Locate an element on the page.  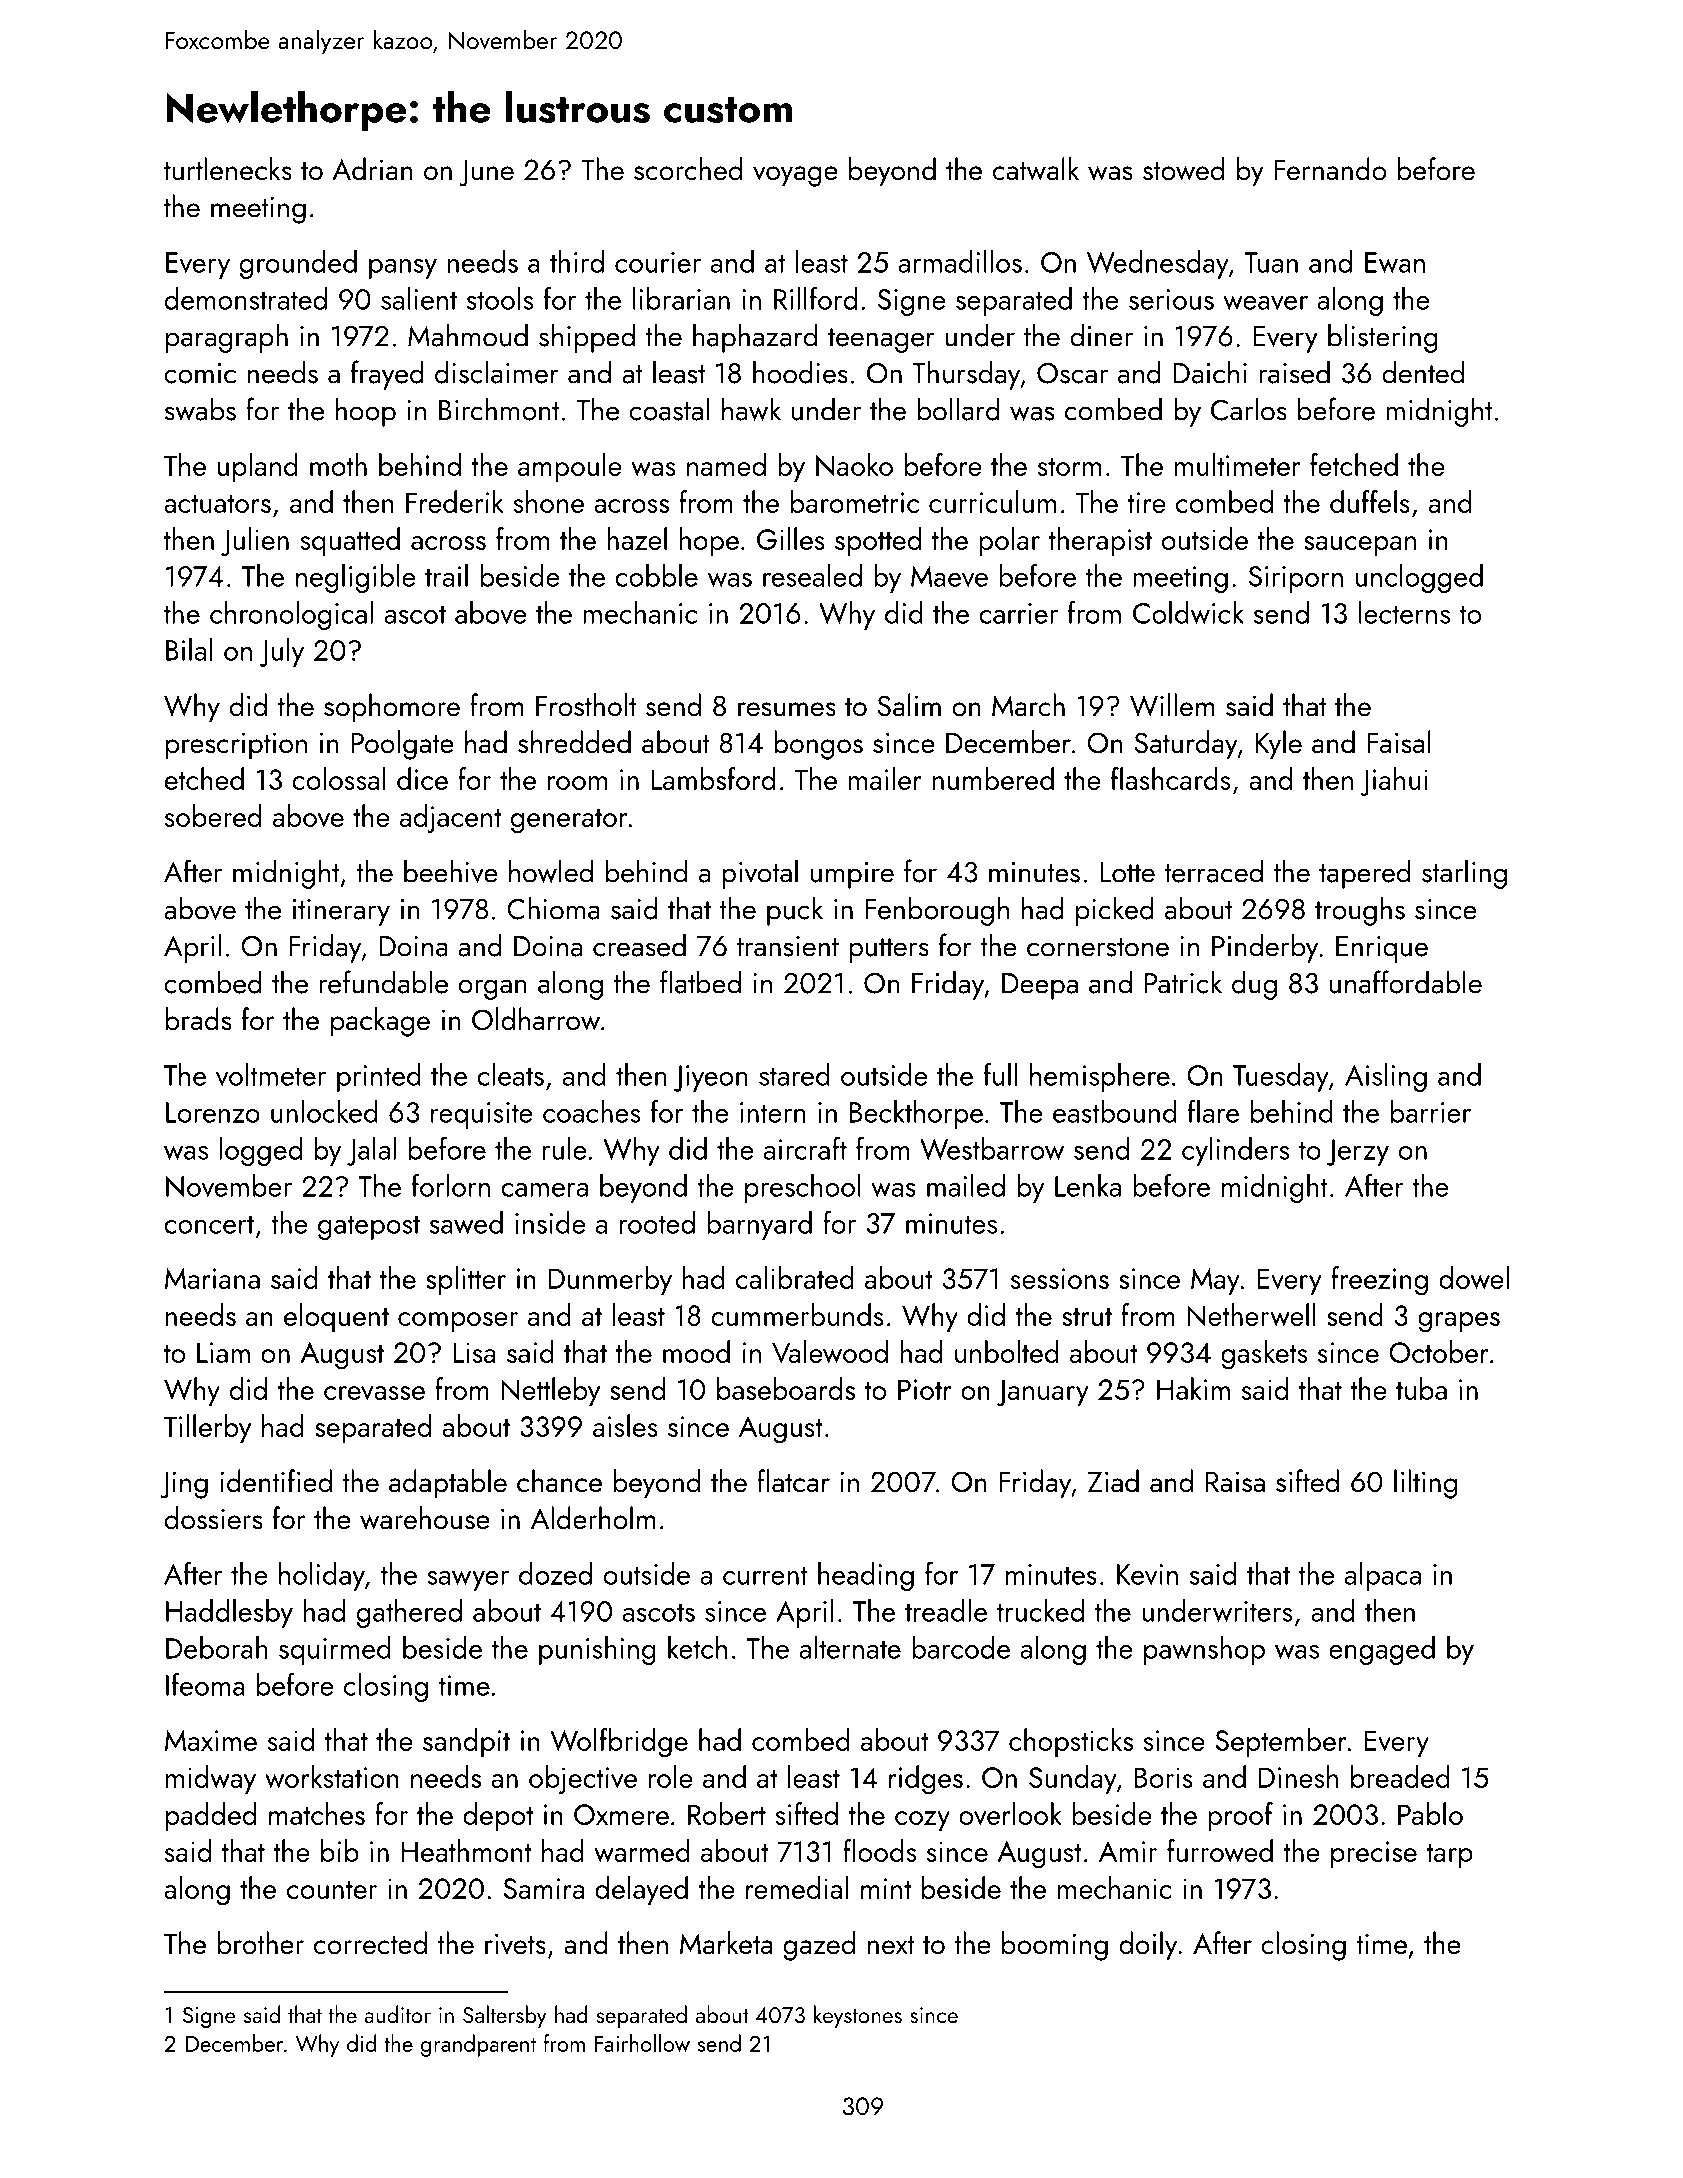
Dunmerby is located at coordinates (610, 1280).
